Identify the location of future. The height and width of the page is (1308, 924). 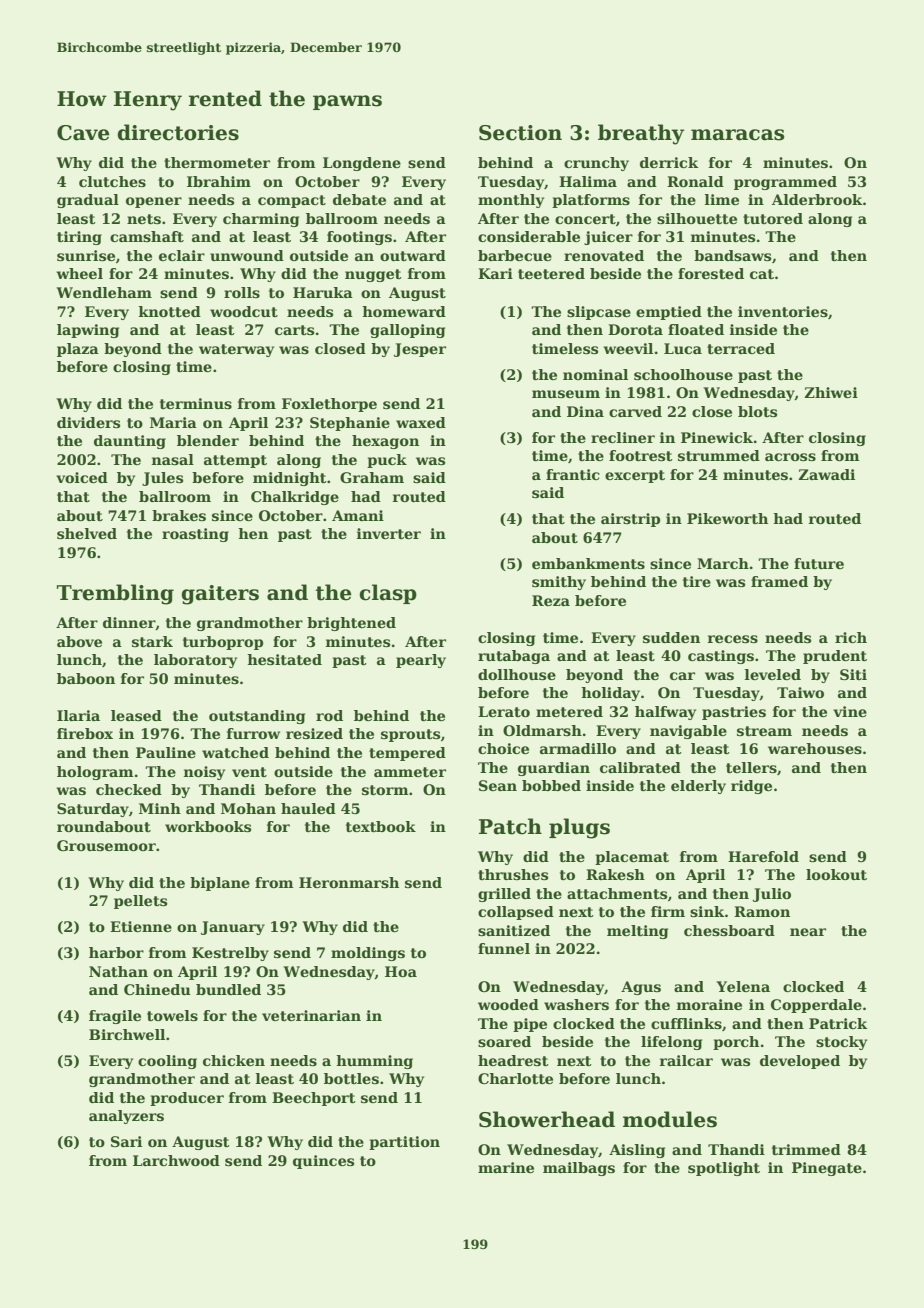
(819, 563).
